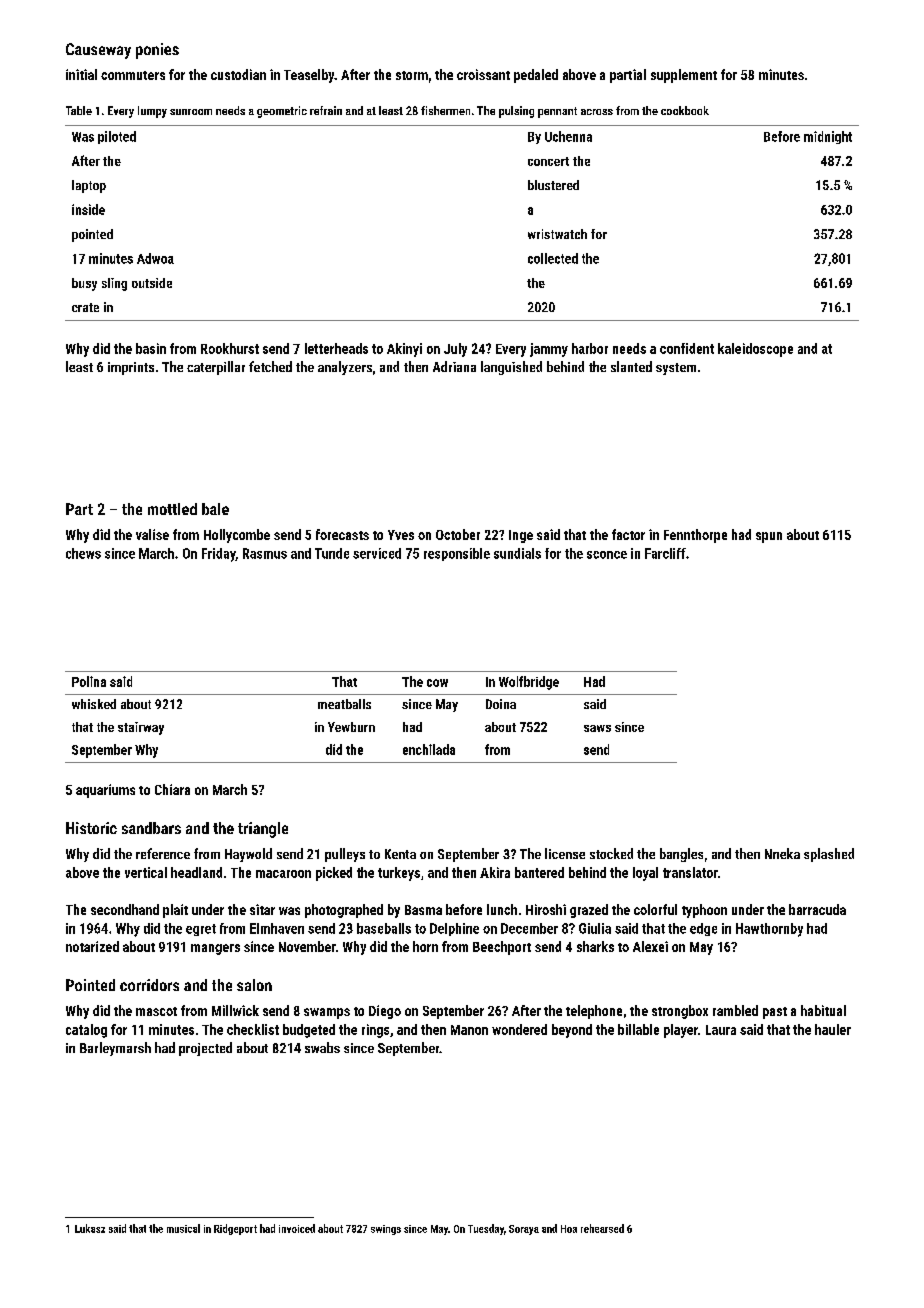  What do you see at coordinates (828, 137) in the image?
I see `midnight` at bounding box center [828, 137].
